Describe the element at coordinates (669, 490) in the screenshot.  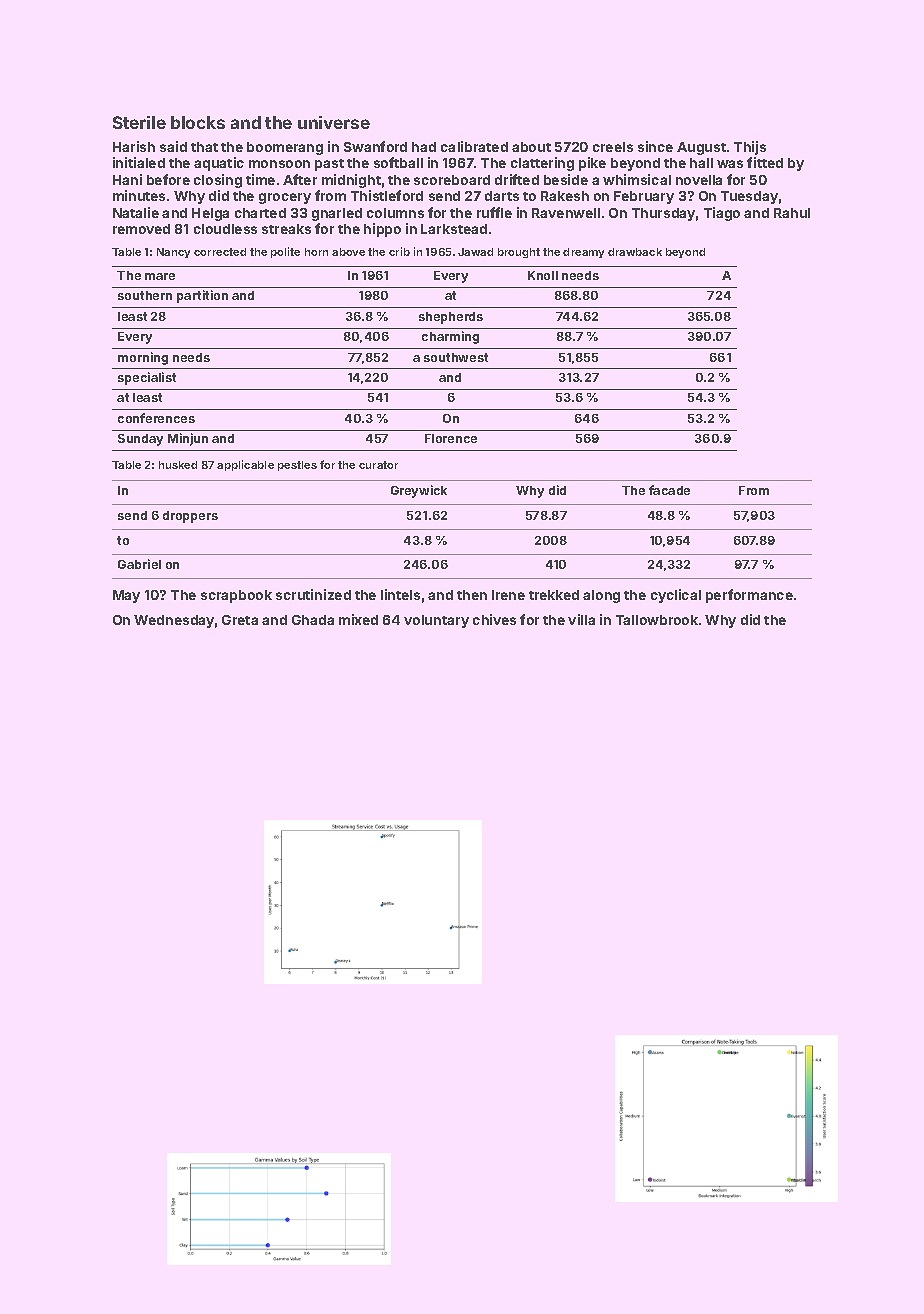
I see `facade` at that location.
